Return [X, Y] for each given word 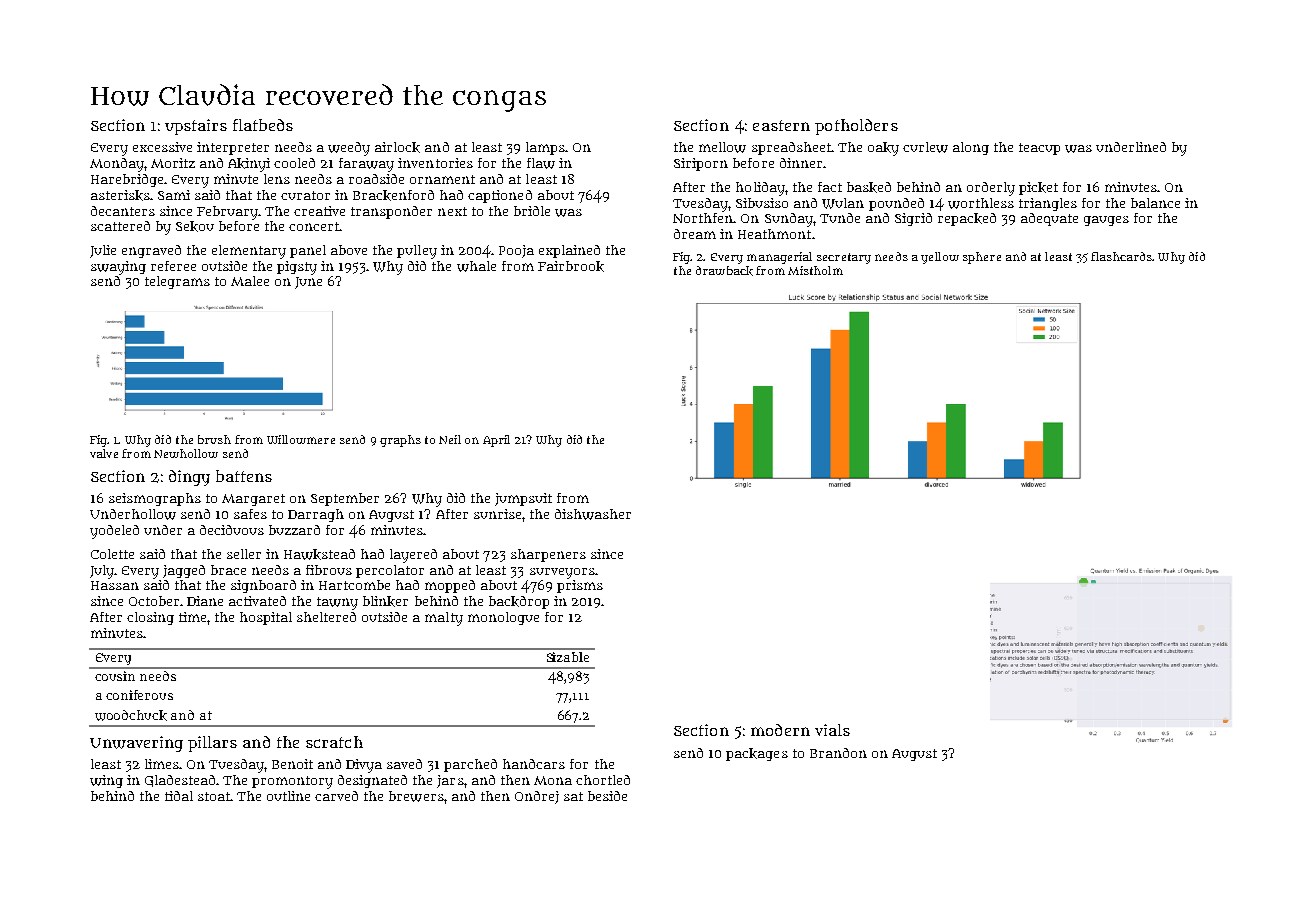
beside [607, 796]
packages [757, 754]
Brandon [838, 753]
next [452, 211]
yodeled [114, 532]
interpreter [233, 148]
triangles [1048, 204]
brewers [416, 796]
